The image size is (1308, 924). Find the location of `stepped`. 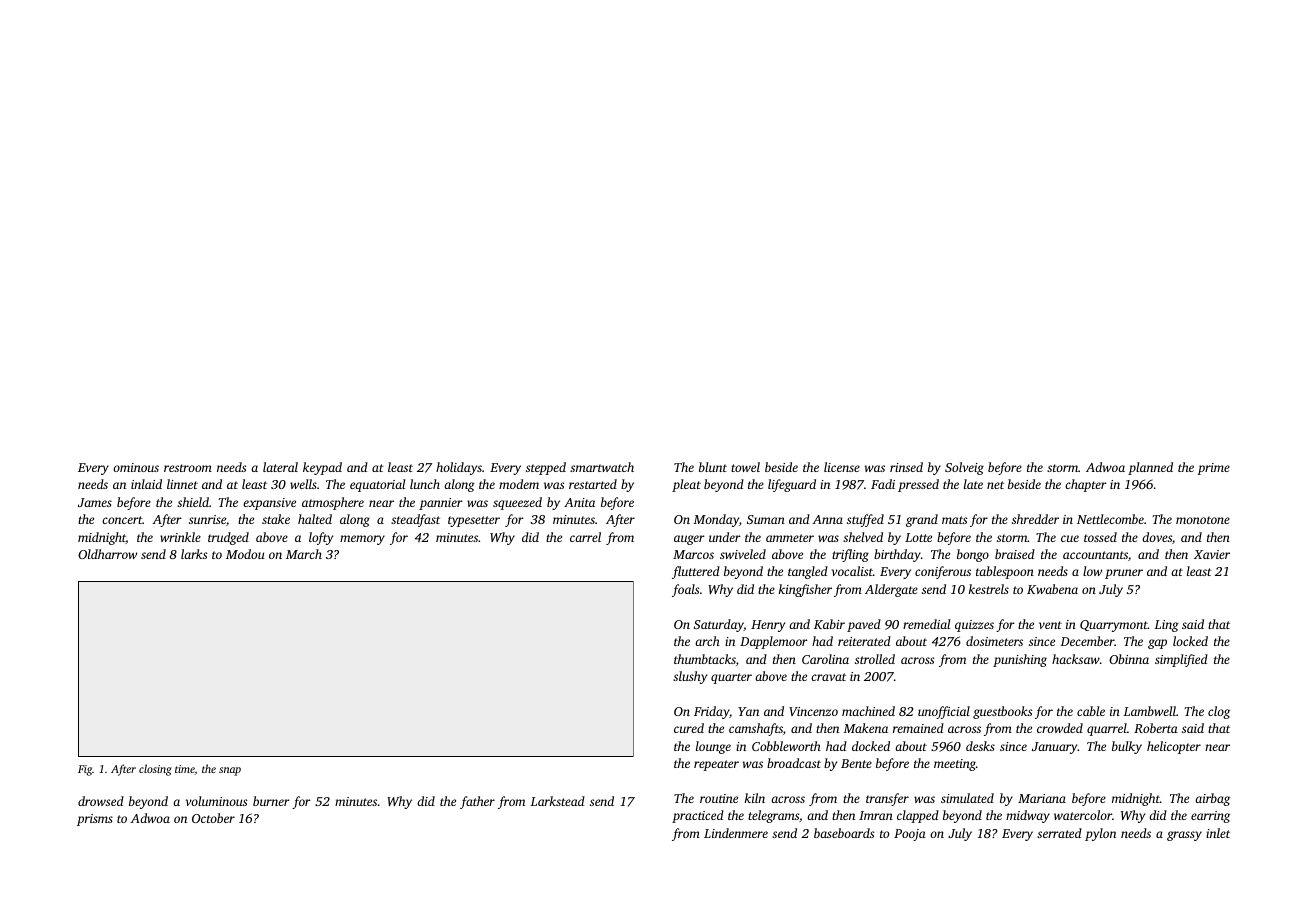

stepped is located at coordinates (546, 468).
